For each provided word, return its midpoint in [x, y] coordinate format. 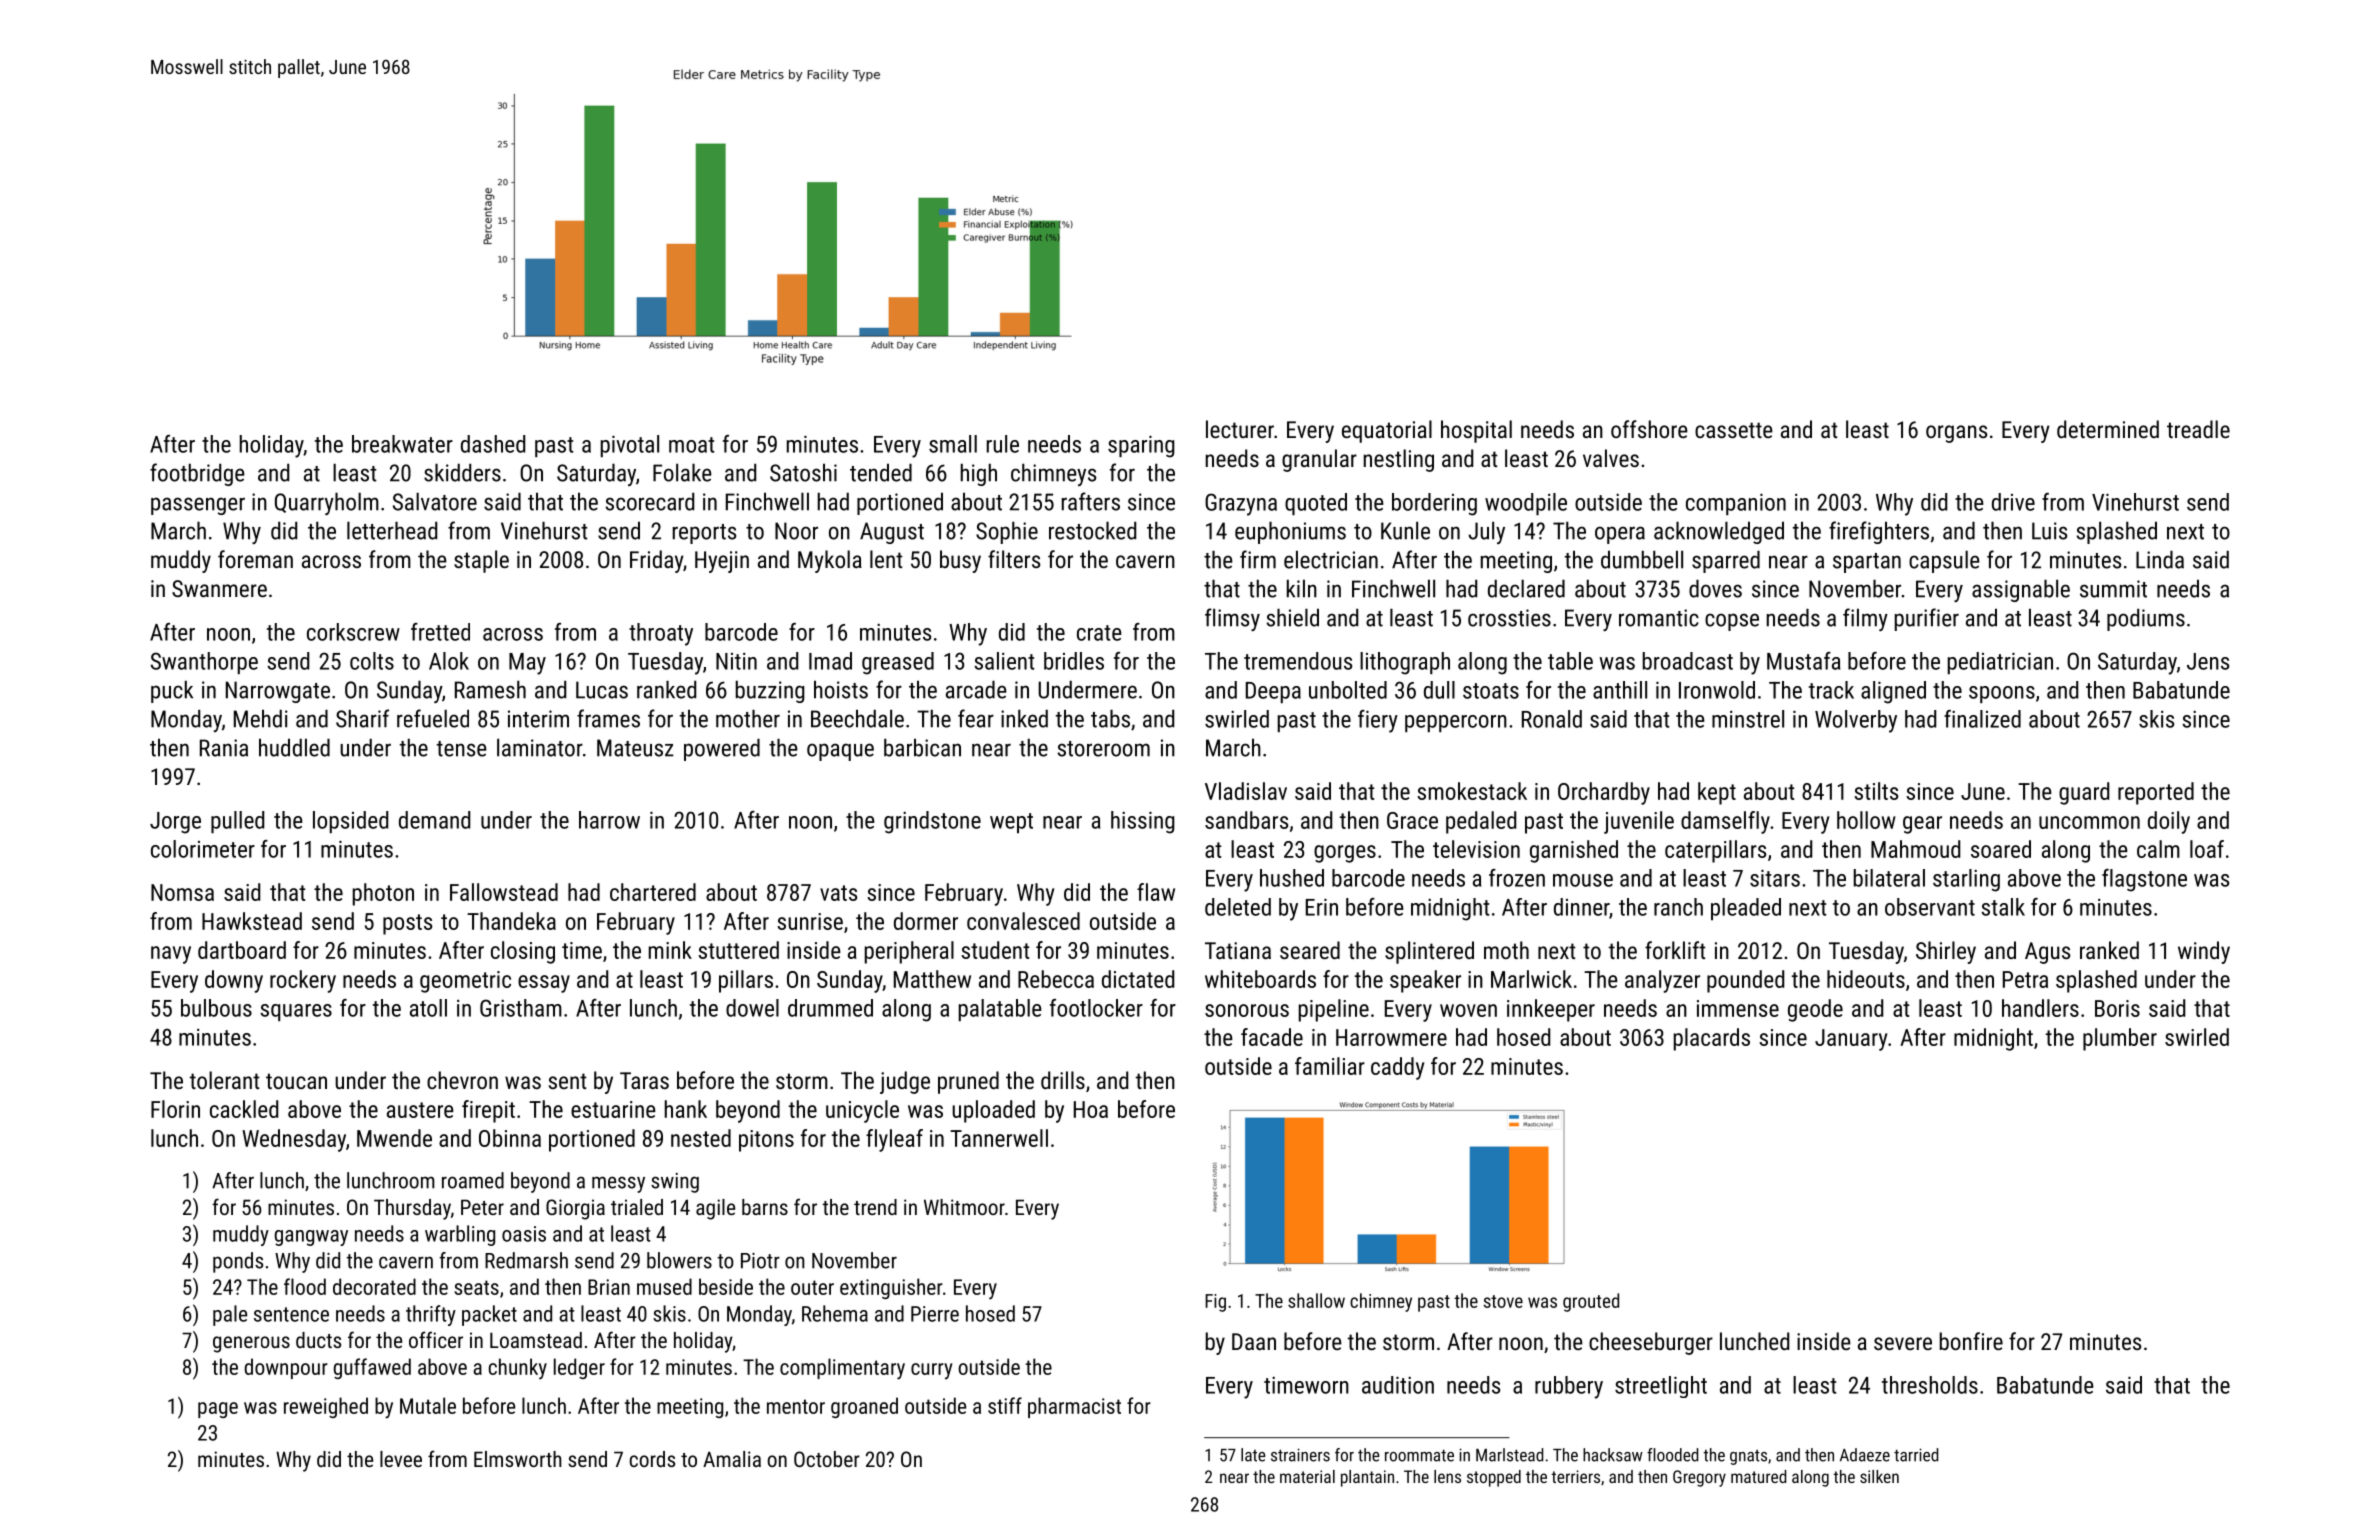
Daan [1254, 1341]
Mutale [428, 1405]
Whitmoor [964, 1207]
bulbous [216, 1008]
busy [960, 561]
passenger [198, 506]
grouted [1591, 1302]
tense [462, 749]
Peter [482, 1207]
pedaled [1481, 822]
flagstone [2144, 880]
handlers [2040, 1008]
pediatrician [2000, 663]
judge [905, 1082]
